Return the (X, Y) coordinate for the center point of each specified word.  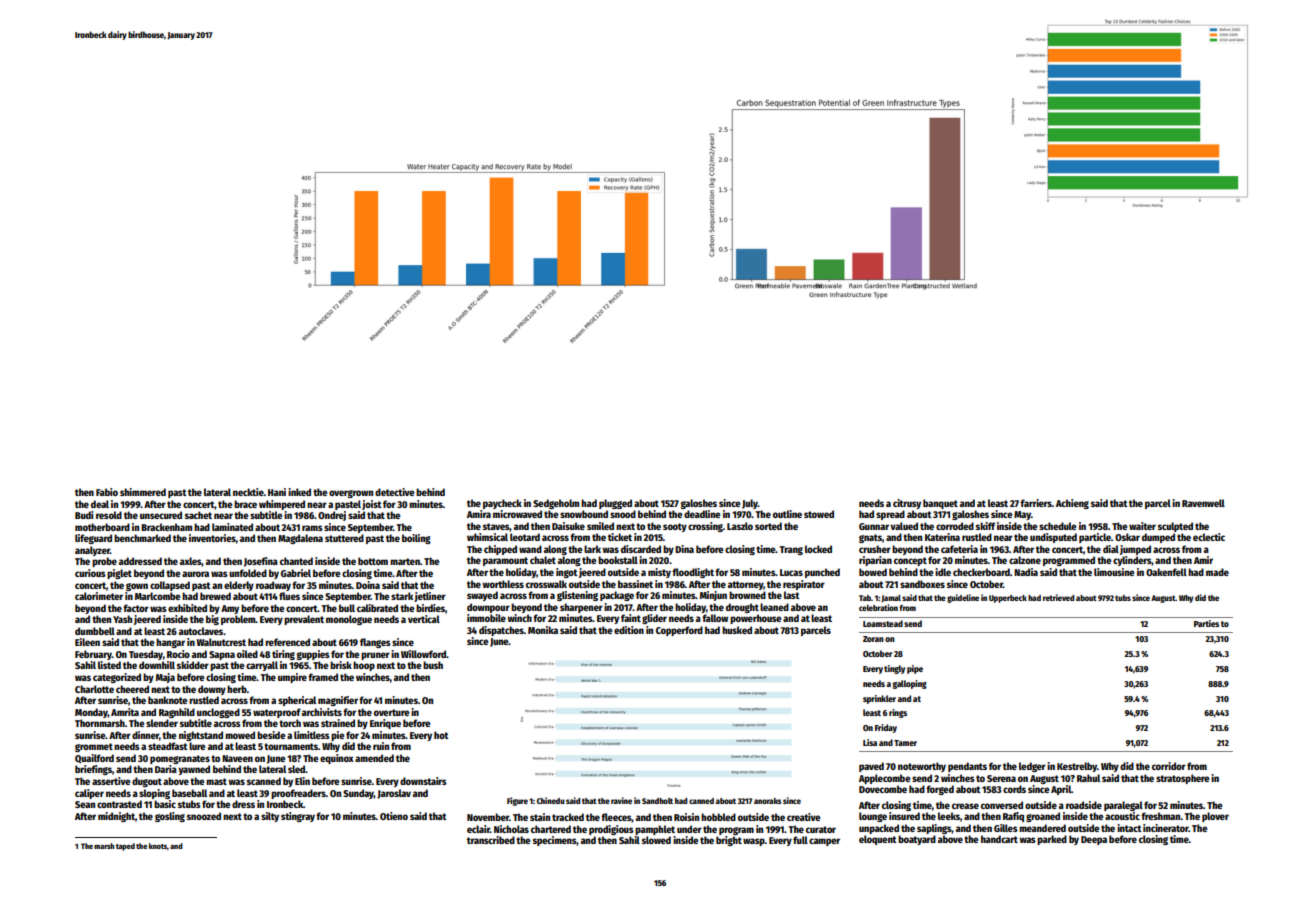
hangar (170, 643)
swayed (482, 596)
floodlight (693, 573)
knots (158, 846)
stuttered (344, 538)
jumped (1135, 550)
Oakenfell (1166, 572)
